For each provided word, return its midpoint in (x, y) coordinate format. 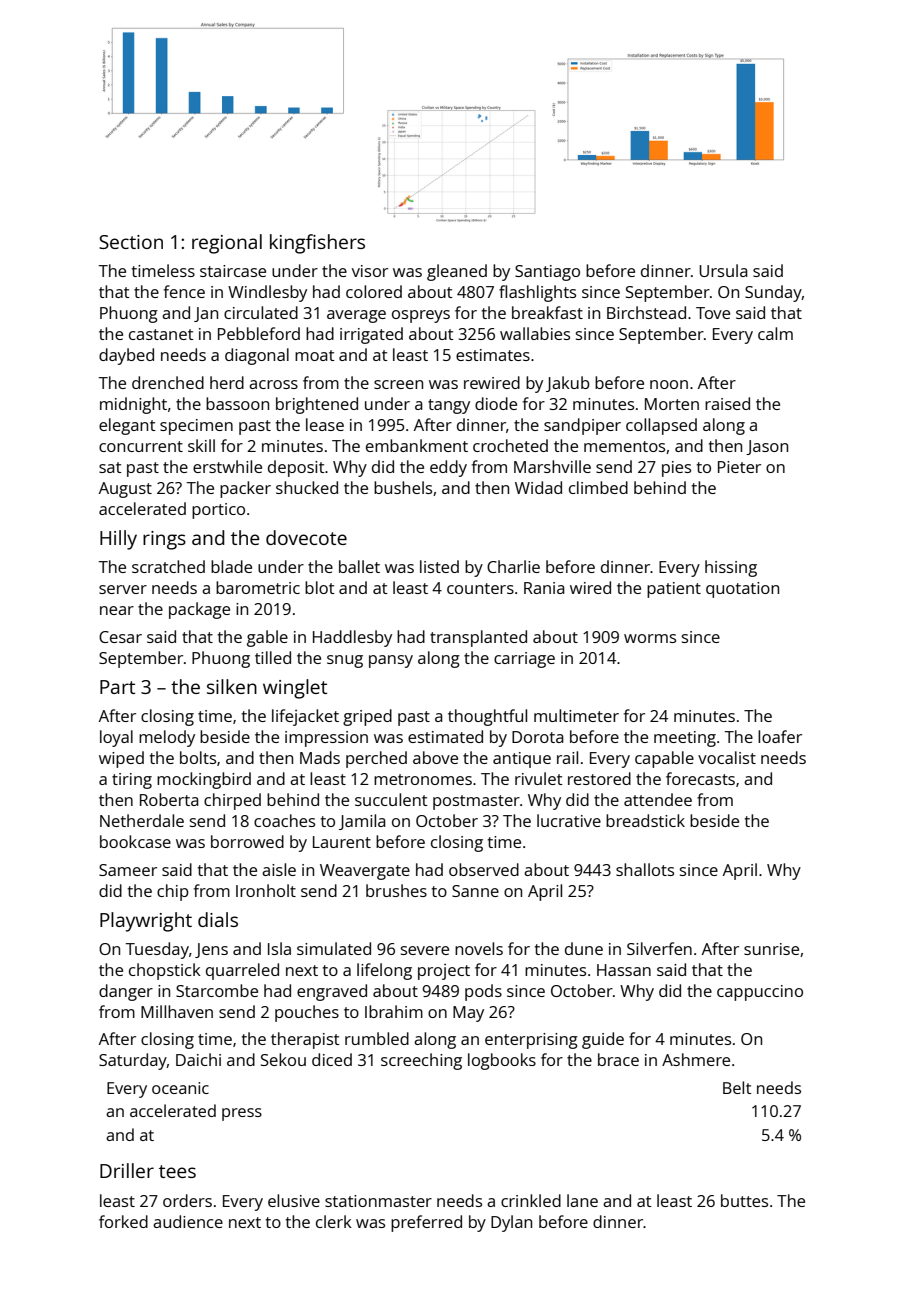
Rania (544, 588)
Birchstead (646, 312)
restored (599, 778)
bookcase (135, 841)
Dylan (511, 1223)
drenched (168, 382)
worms (650, 638)
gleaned (457, 272)
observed (484, 869)
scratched (168, 566)
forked (123, 1221)
